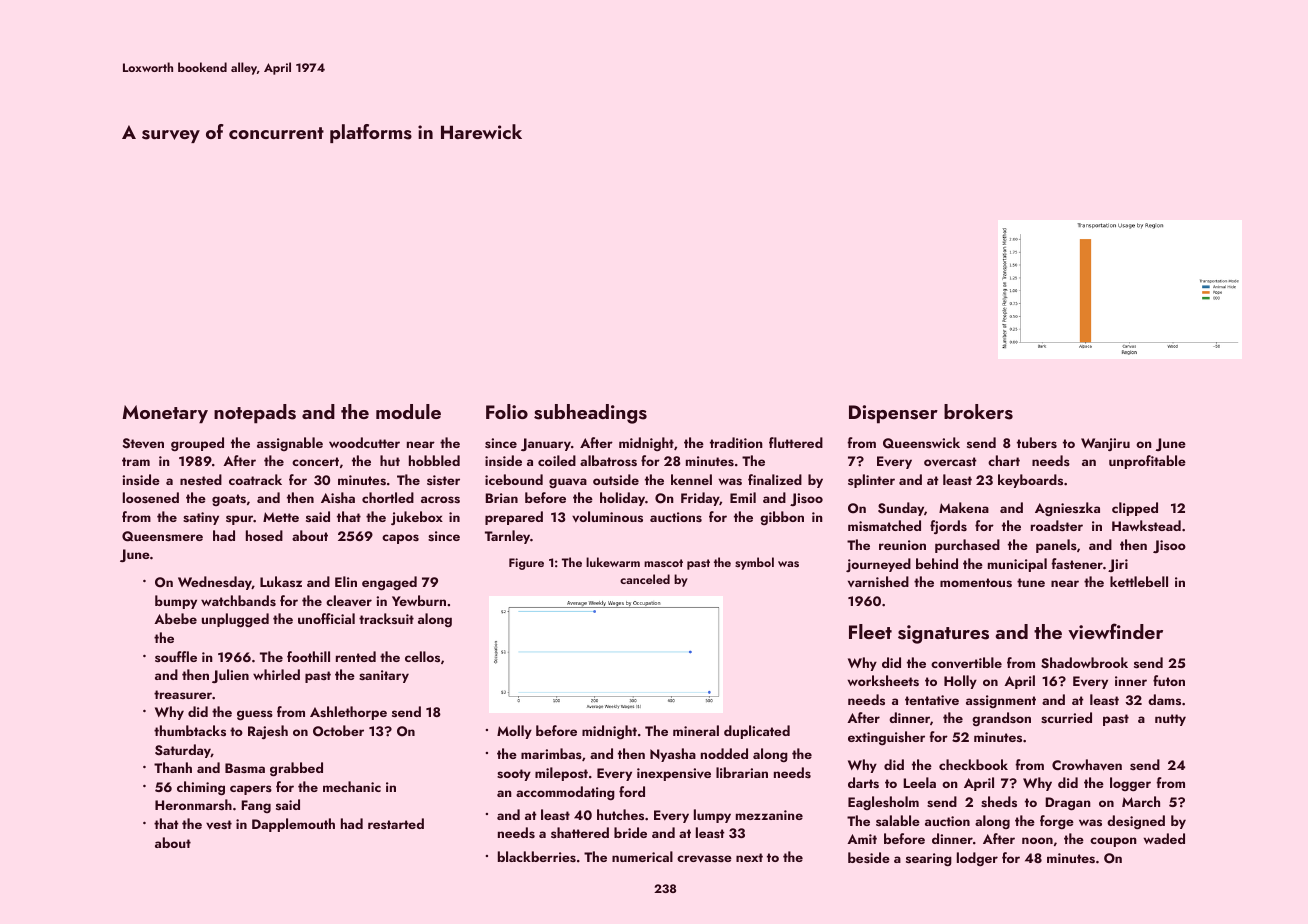 The width and height of the image is (1308, 924). What do you see at coordinates (978, 412) in the image?
I see `brokers` at bounding box center [978, 412].
